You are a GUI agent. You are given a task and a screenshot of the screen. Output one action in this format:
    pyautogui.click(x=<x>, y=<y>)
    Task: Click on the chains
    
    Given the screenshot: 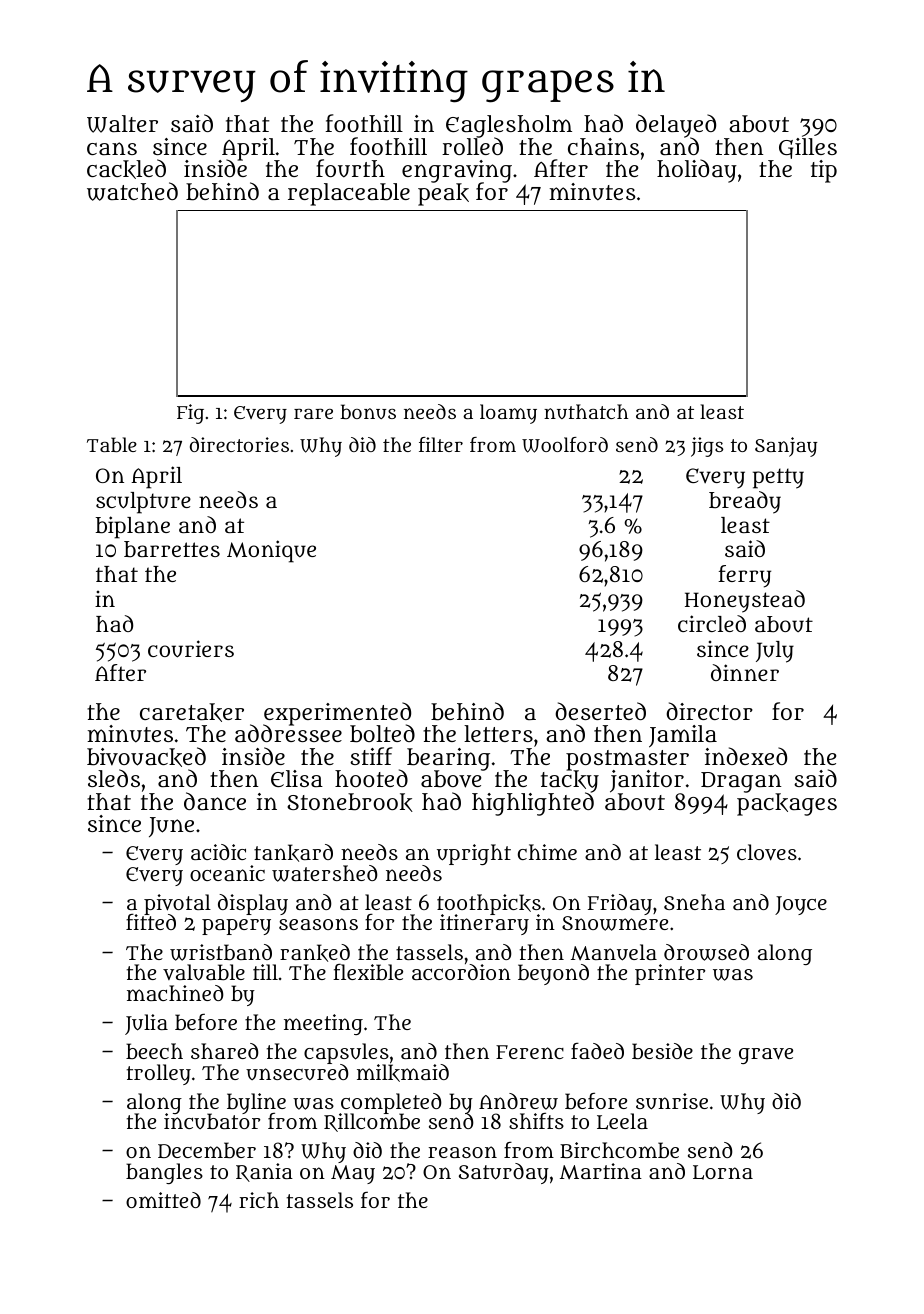 What is the action you would take?
    pyautogui.click(x=603, y=146)
